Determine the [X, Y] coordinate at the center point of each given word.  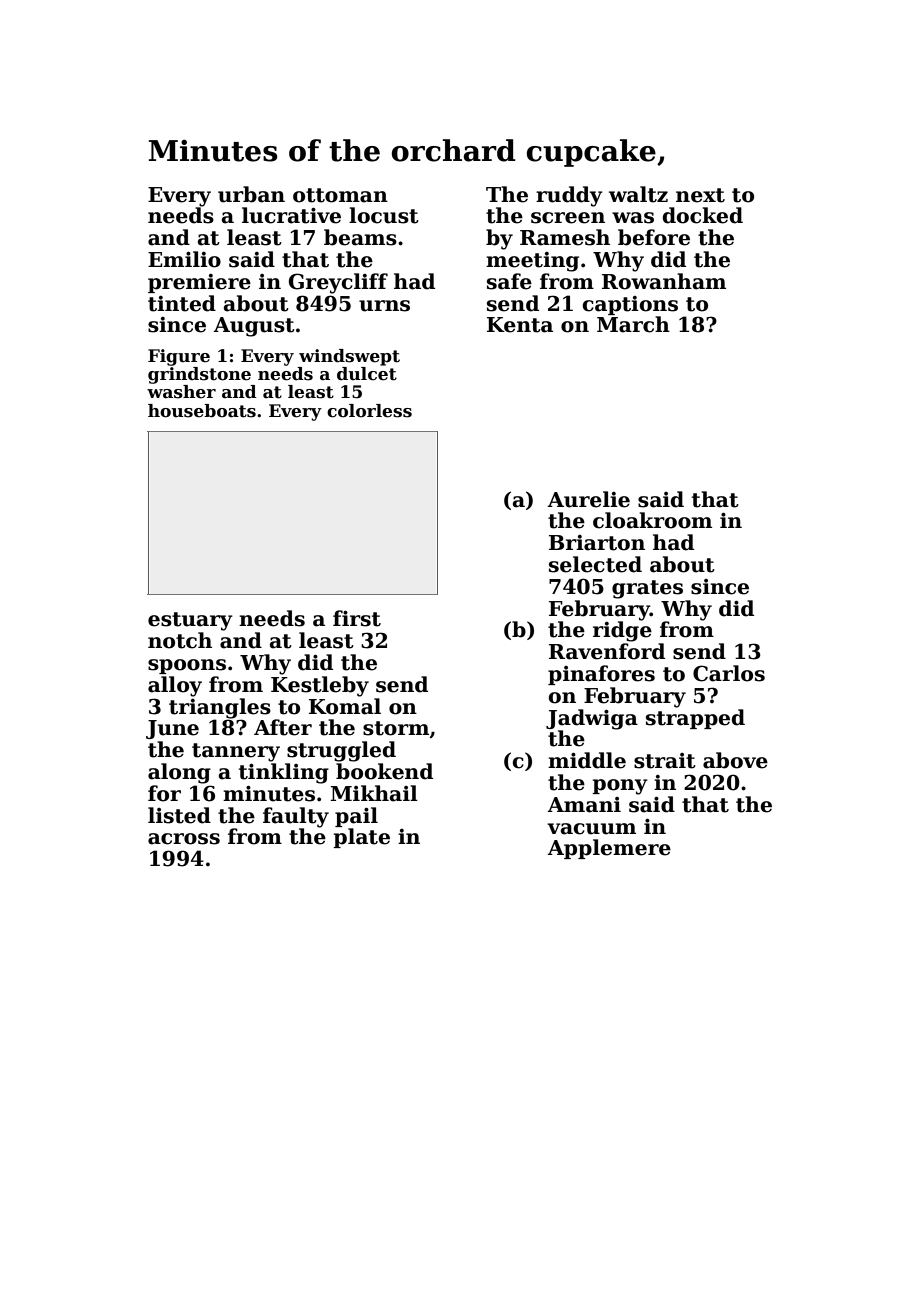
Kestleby [320, 686]
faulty [296, 817]
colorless [369, 411]
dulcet [367, 374]
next [700, 195]
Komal [345, 706]
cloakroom [652, 520]
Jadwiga [592, 719]
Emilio [184, 259]
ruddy [569, 196]
